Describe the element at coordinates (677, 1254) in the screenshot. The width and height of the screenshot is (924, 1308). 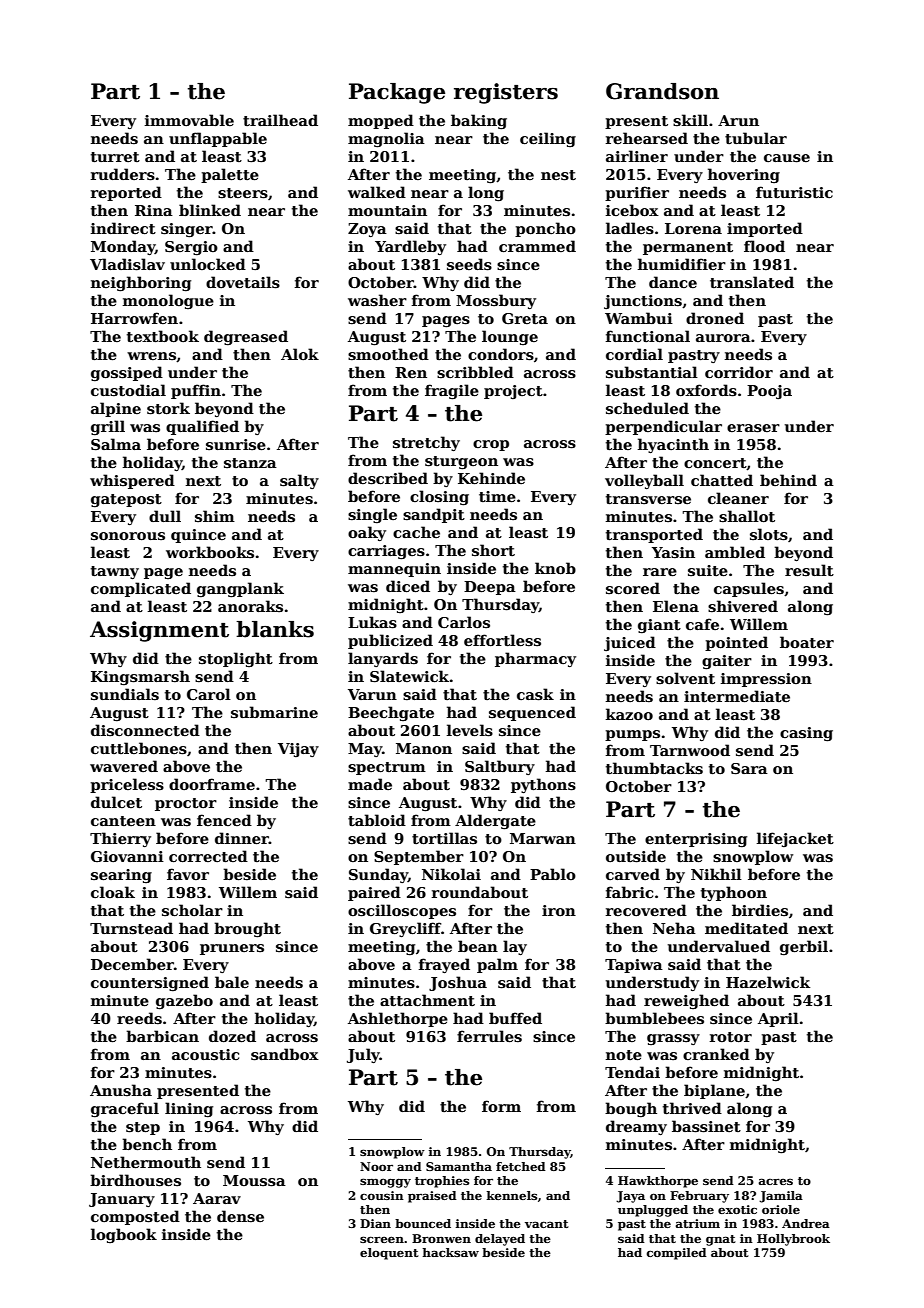
I see `compiled` at that location.
